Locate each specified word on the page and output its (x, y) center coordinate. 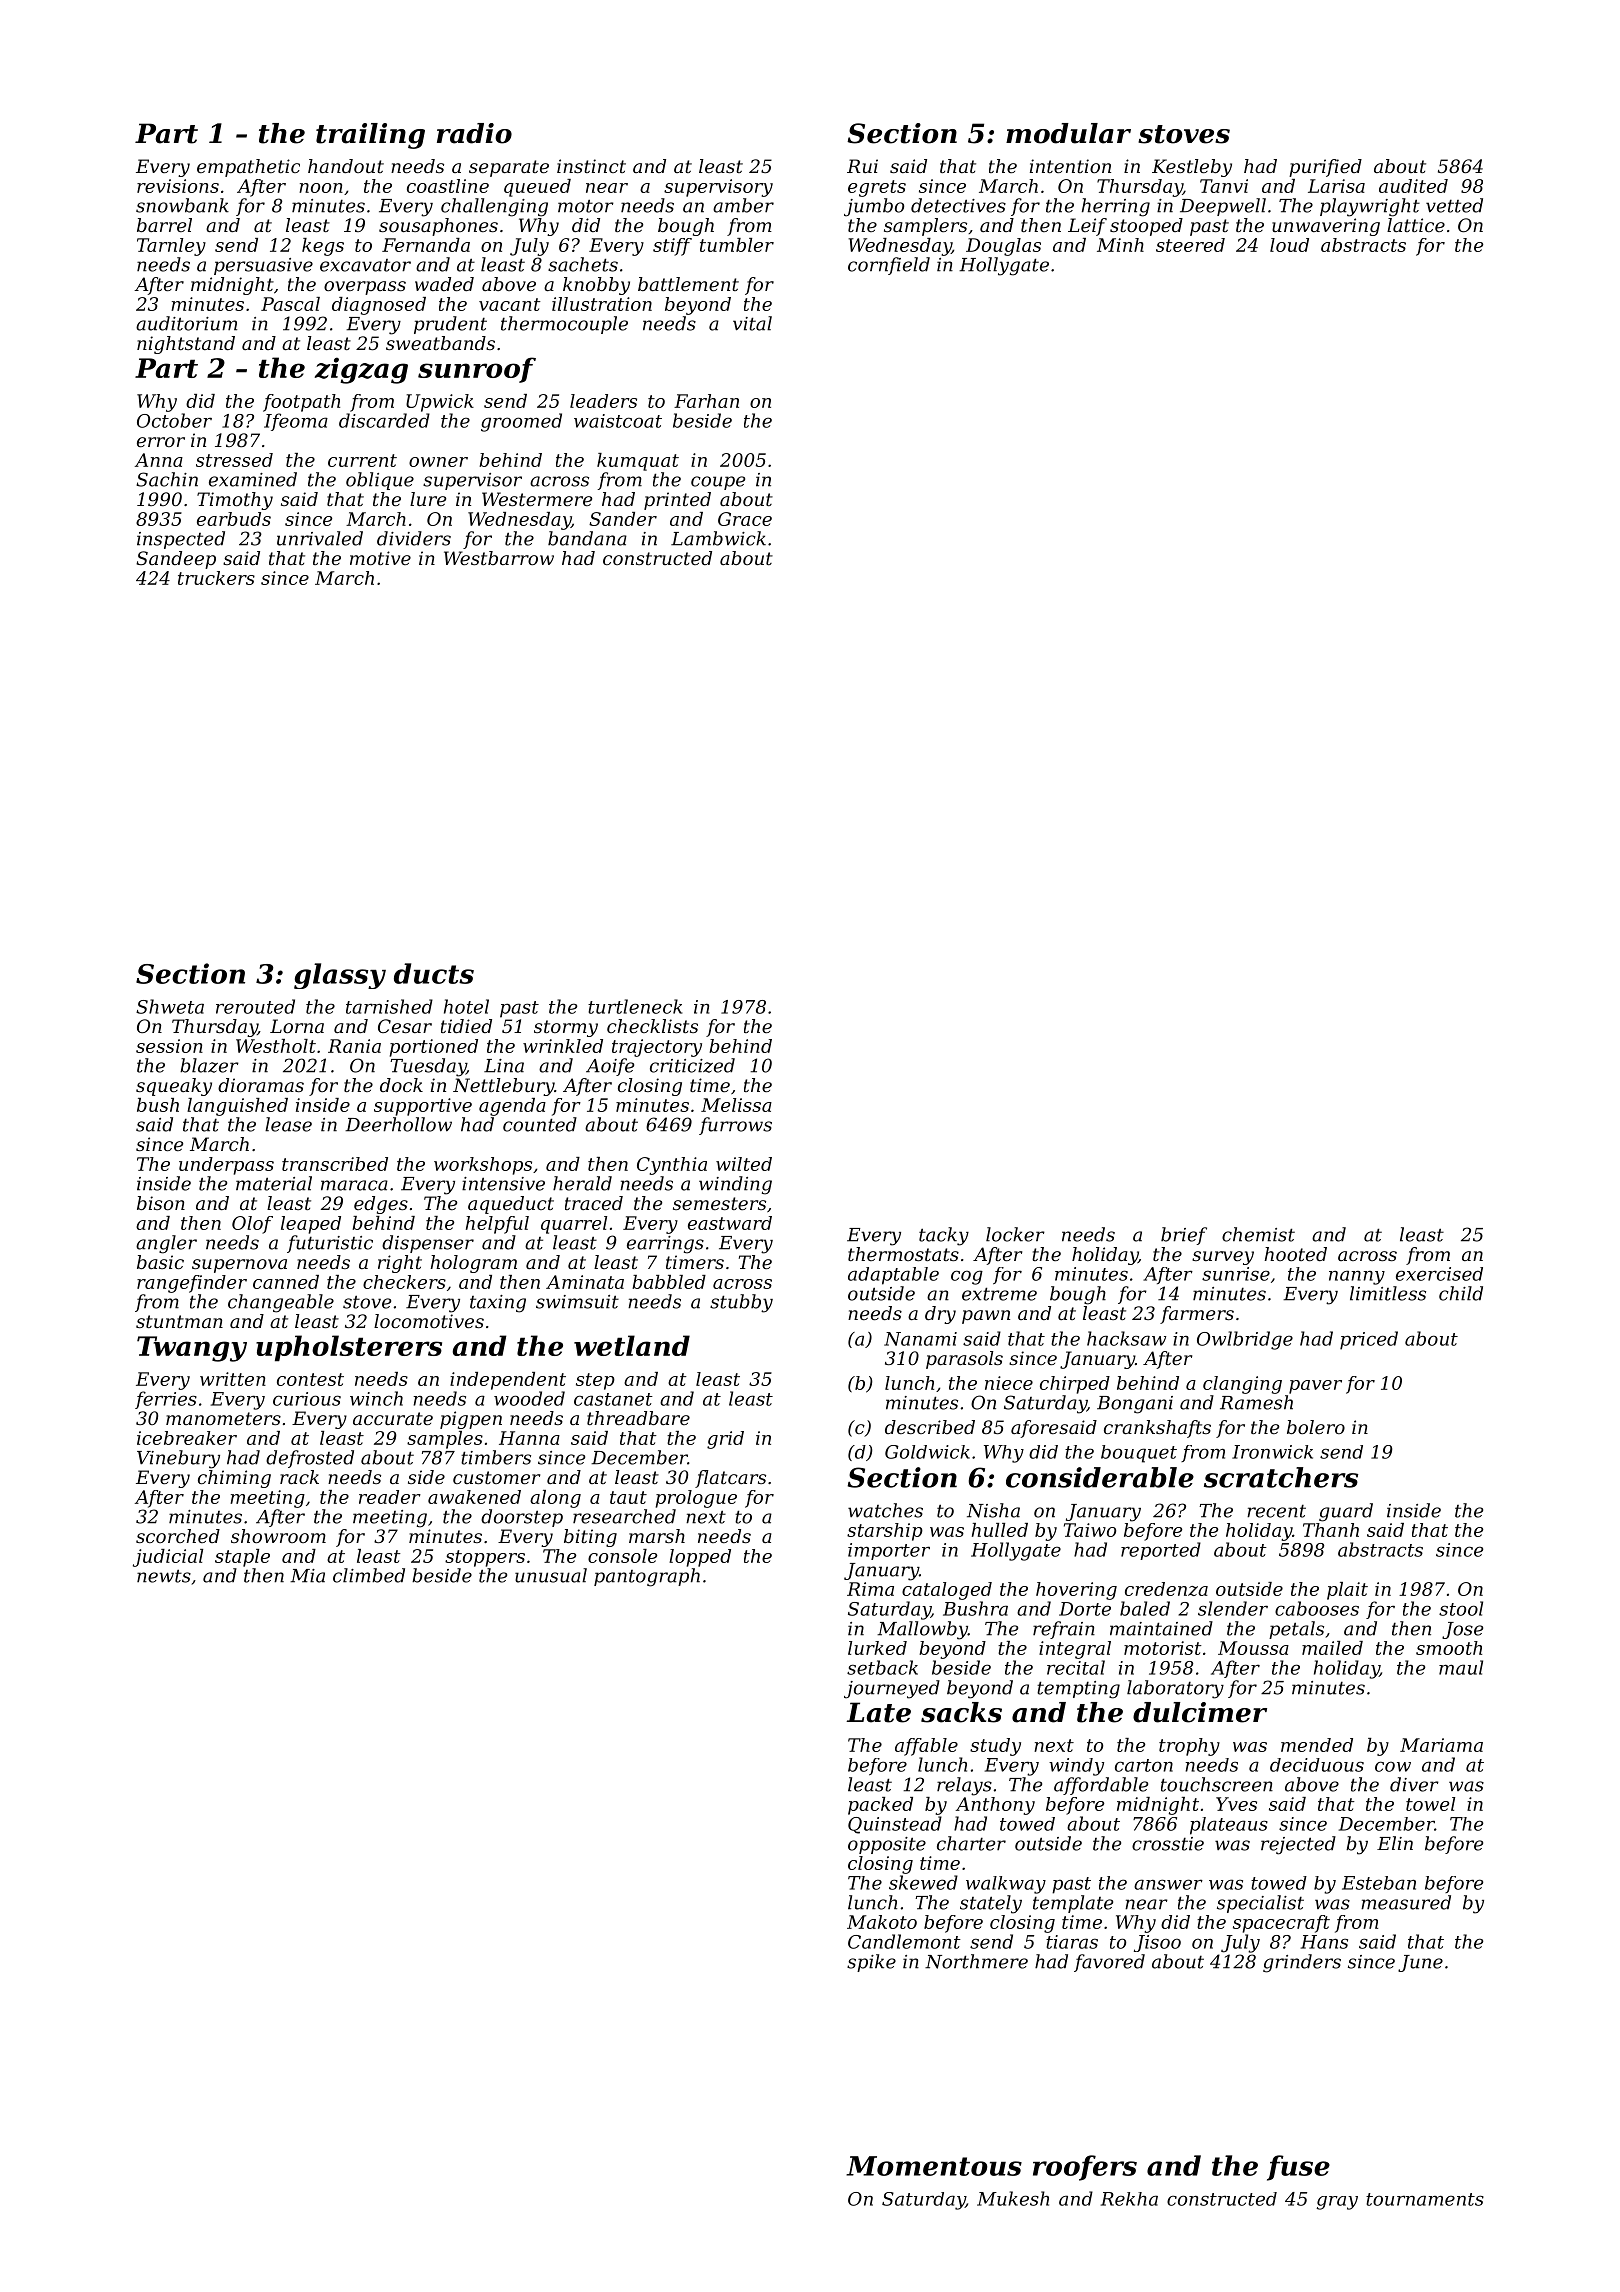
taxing (498, 1304)
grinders (1302, 1963)
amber (743, 205)
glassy (340, 976)
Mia (307, 1576)
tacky (944, 1236)
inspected (181, 540)
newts (164, 1576)
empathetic (248, 168)
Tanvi (1224, 186)
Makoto (882, 1922)
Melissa (736, 1105)
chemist (1258, 1234)
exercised (1439, 1274)
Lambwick (718, 538)
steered (1190, 245)
